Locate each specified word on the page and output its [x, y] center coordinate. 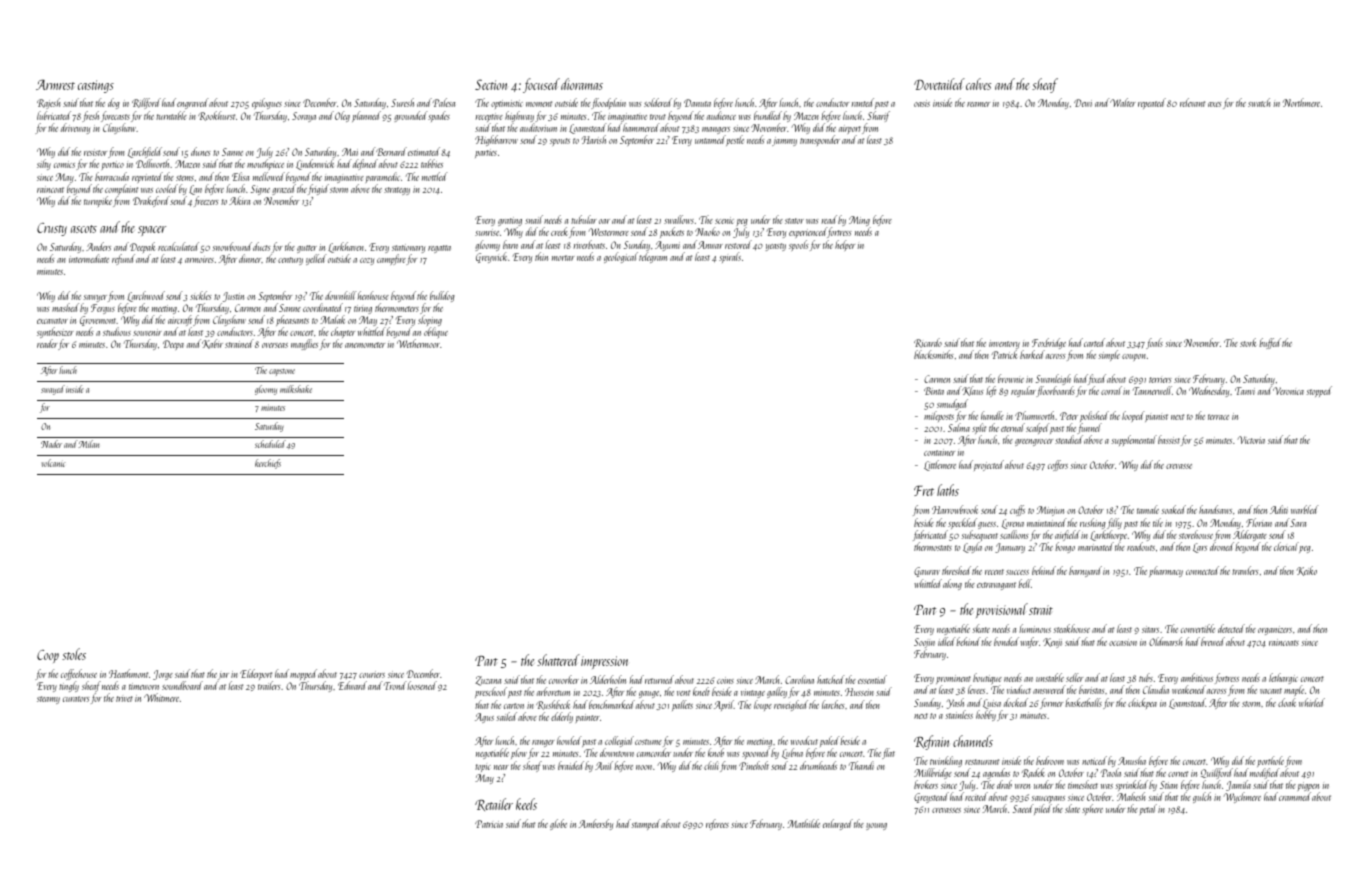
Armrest [55, 85]
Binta [934, 391]
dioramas [582, 84]
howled [569, 740]
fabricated [930, 535]
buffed [1270, 343]
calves [978, 84]
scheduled [270, 444]
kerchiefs [268, 464]
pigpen [1309, 787]
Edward [352, 685]
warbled [1305, 509]
